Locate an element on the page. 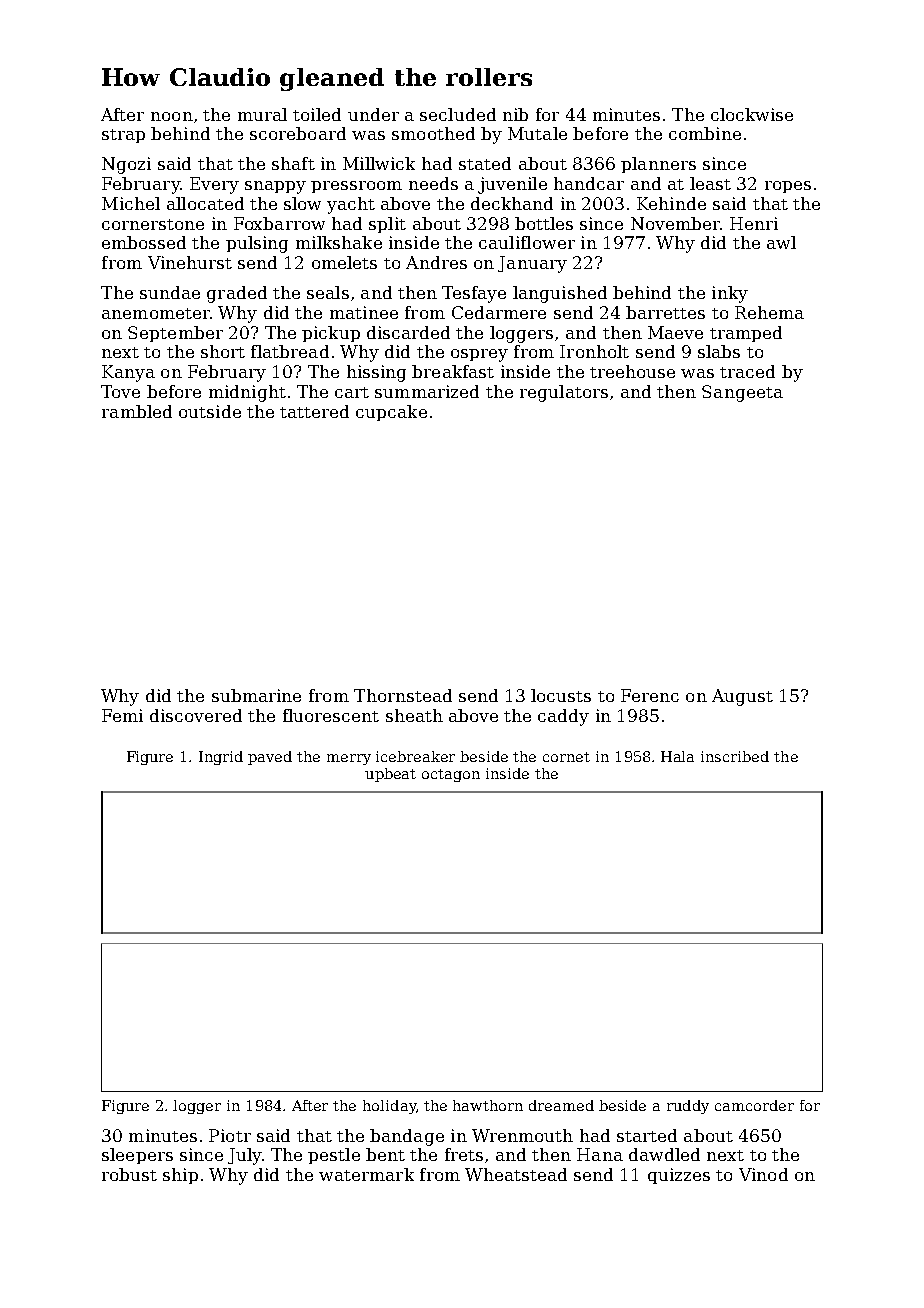 The width and height of the page is (924, 1308). Tove is located at coordinates (120, 391).
